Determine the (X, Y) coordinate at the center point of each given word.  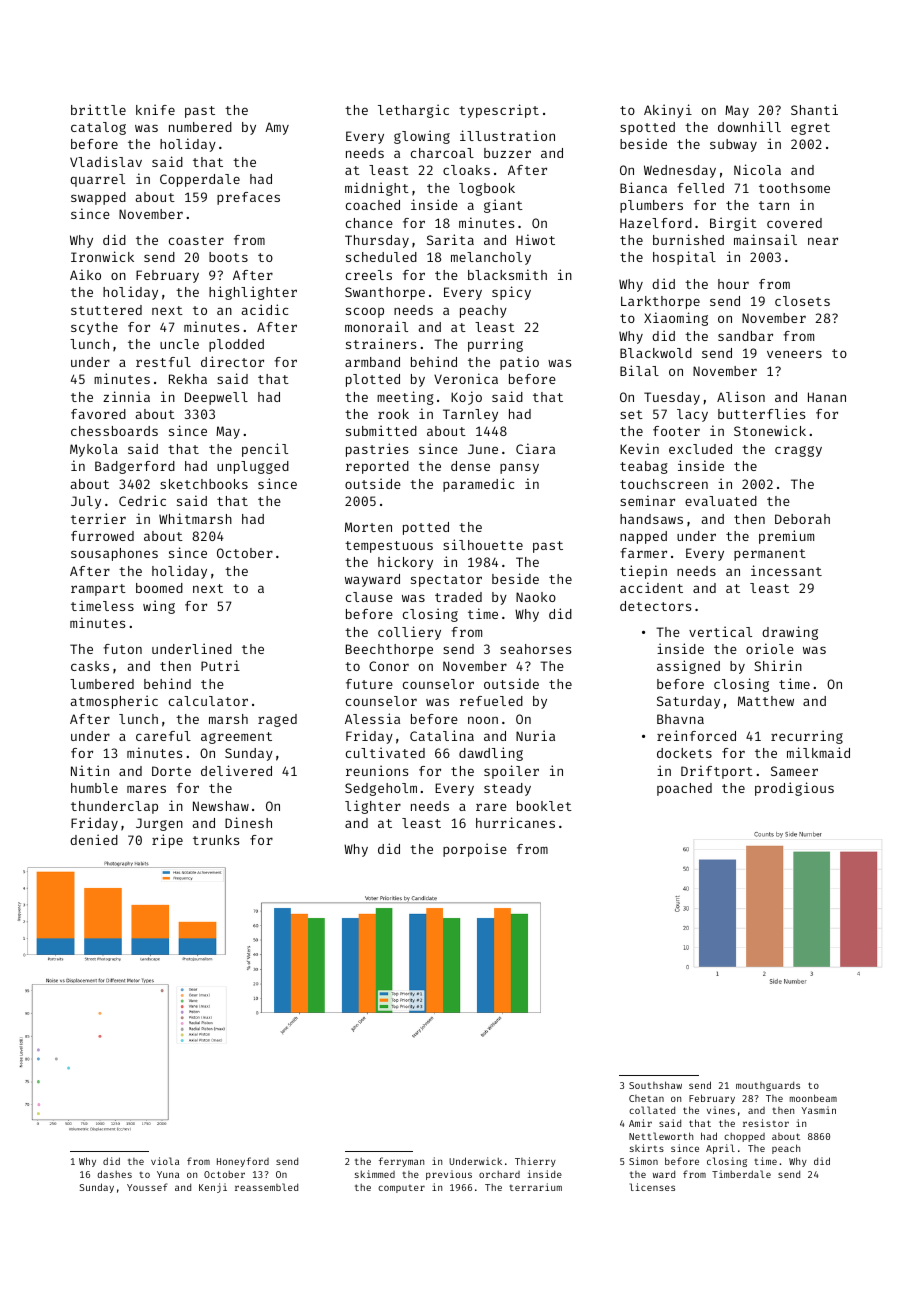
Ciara (535, 448)
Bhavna (680, 719)
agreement (236, 738)
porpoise (475, 850)
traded (458, 597)
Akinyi (668, 111)
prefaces (248, 198)
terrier (98, 518)
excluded (700, 449)
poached (684, 789)
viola (165, 1161)
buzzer (507, 153)
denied (94, 839)
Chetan (646, 1098)
